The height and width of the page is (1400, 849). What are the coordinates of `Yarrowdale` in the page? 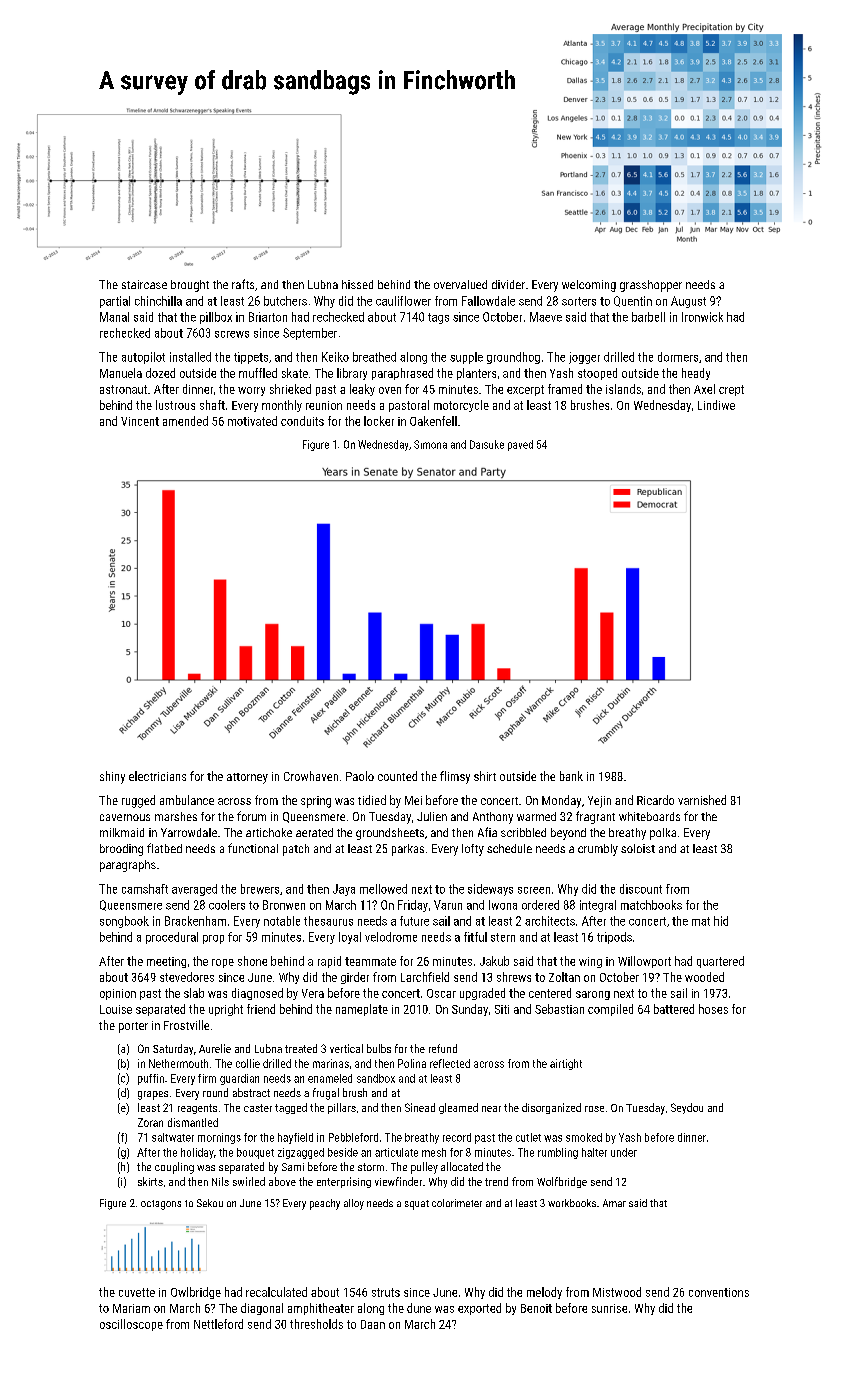 It's located at (189, 832).
